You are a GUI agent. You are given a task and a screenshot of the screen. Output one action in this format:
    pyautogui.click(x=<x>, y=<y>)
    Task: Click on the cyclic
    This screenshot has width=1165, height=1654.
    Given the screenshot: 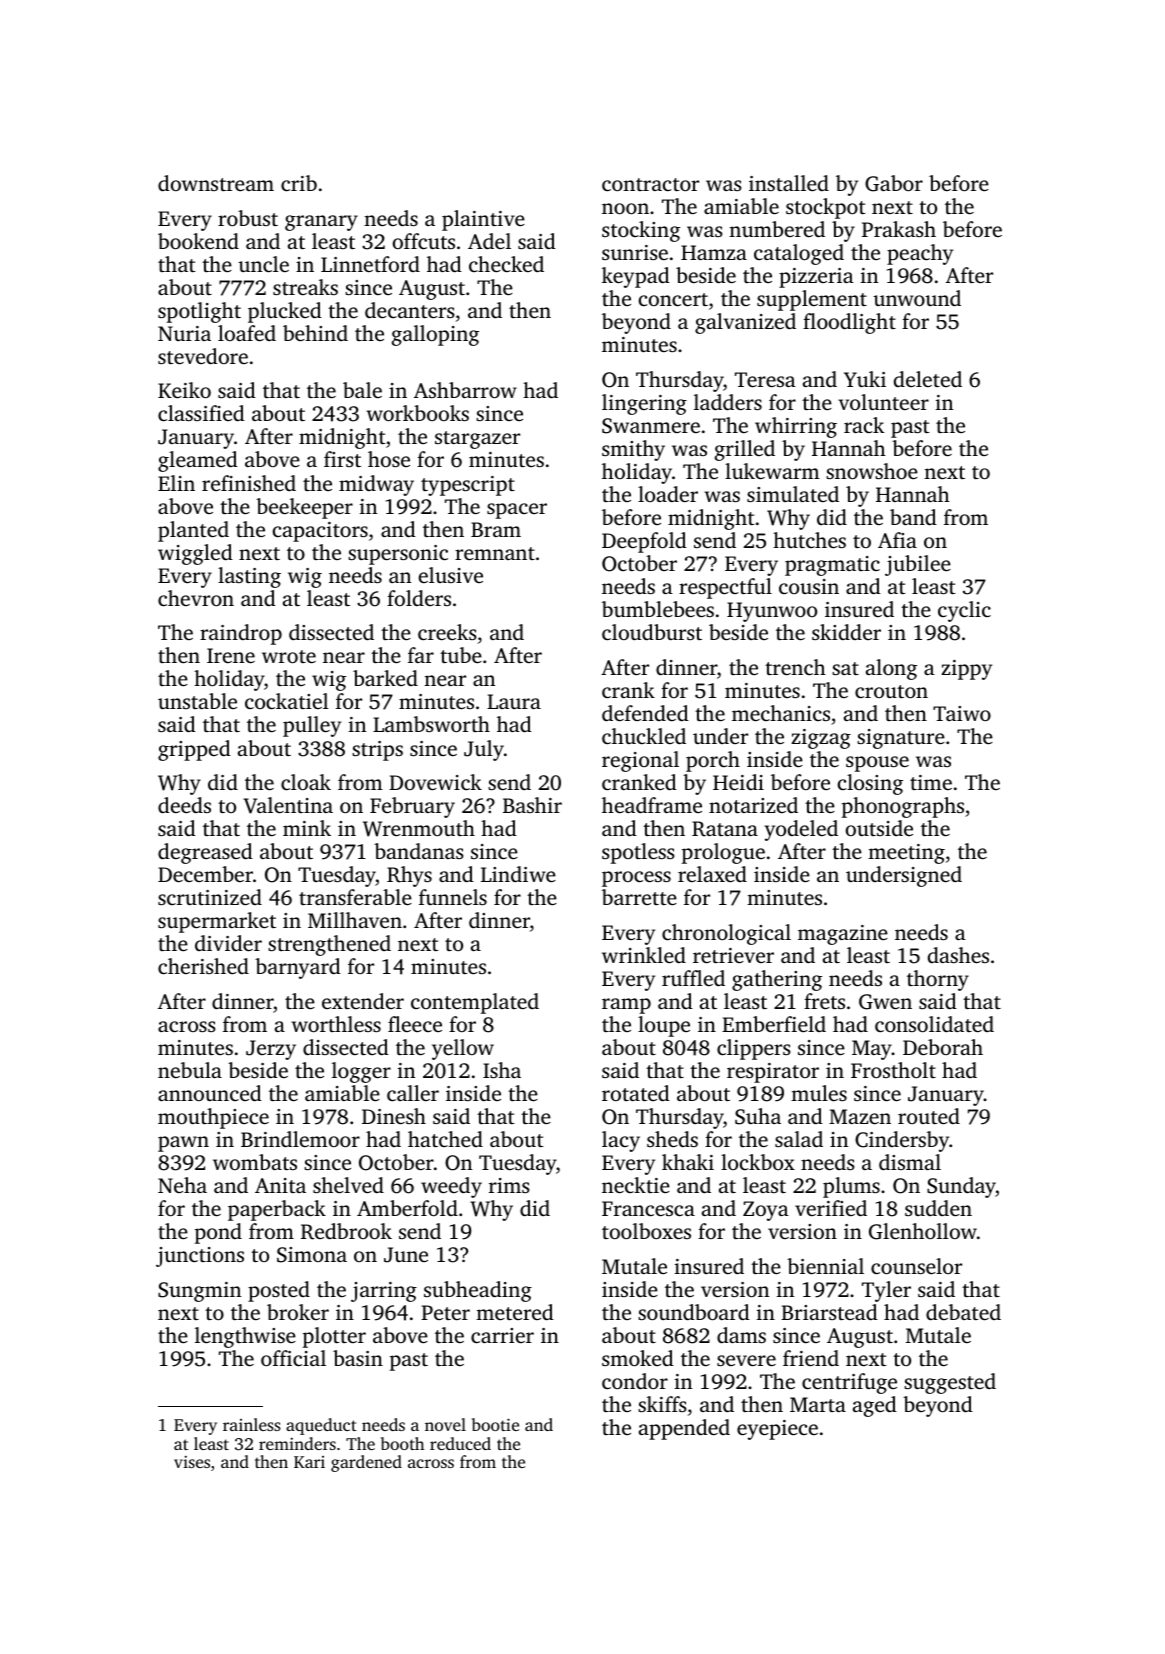 What is the action you would take?
    pyautogui.click(x=964, y=611)
